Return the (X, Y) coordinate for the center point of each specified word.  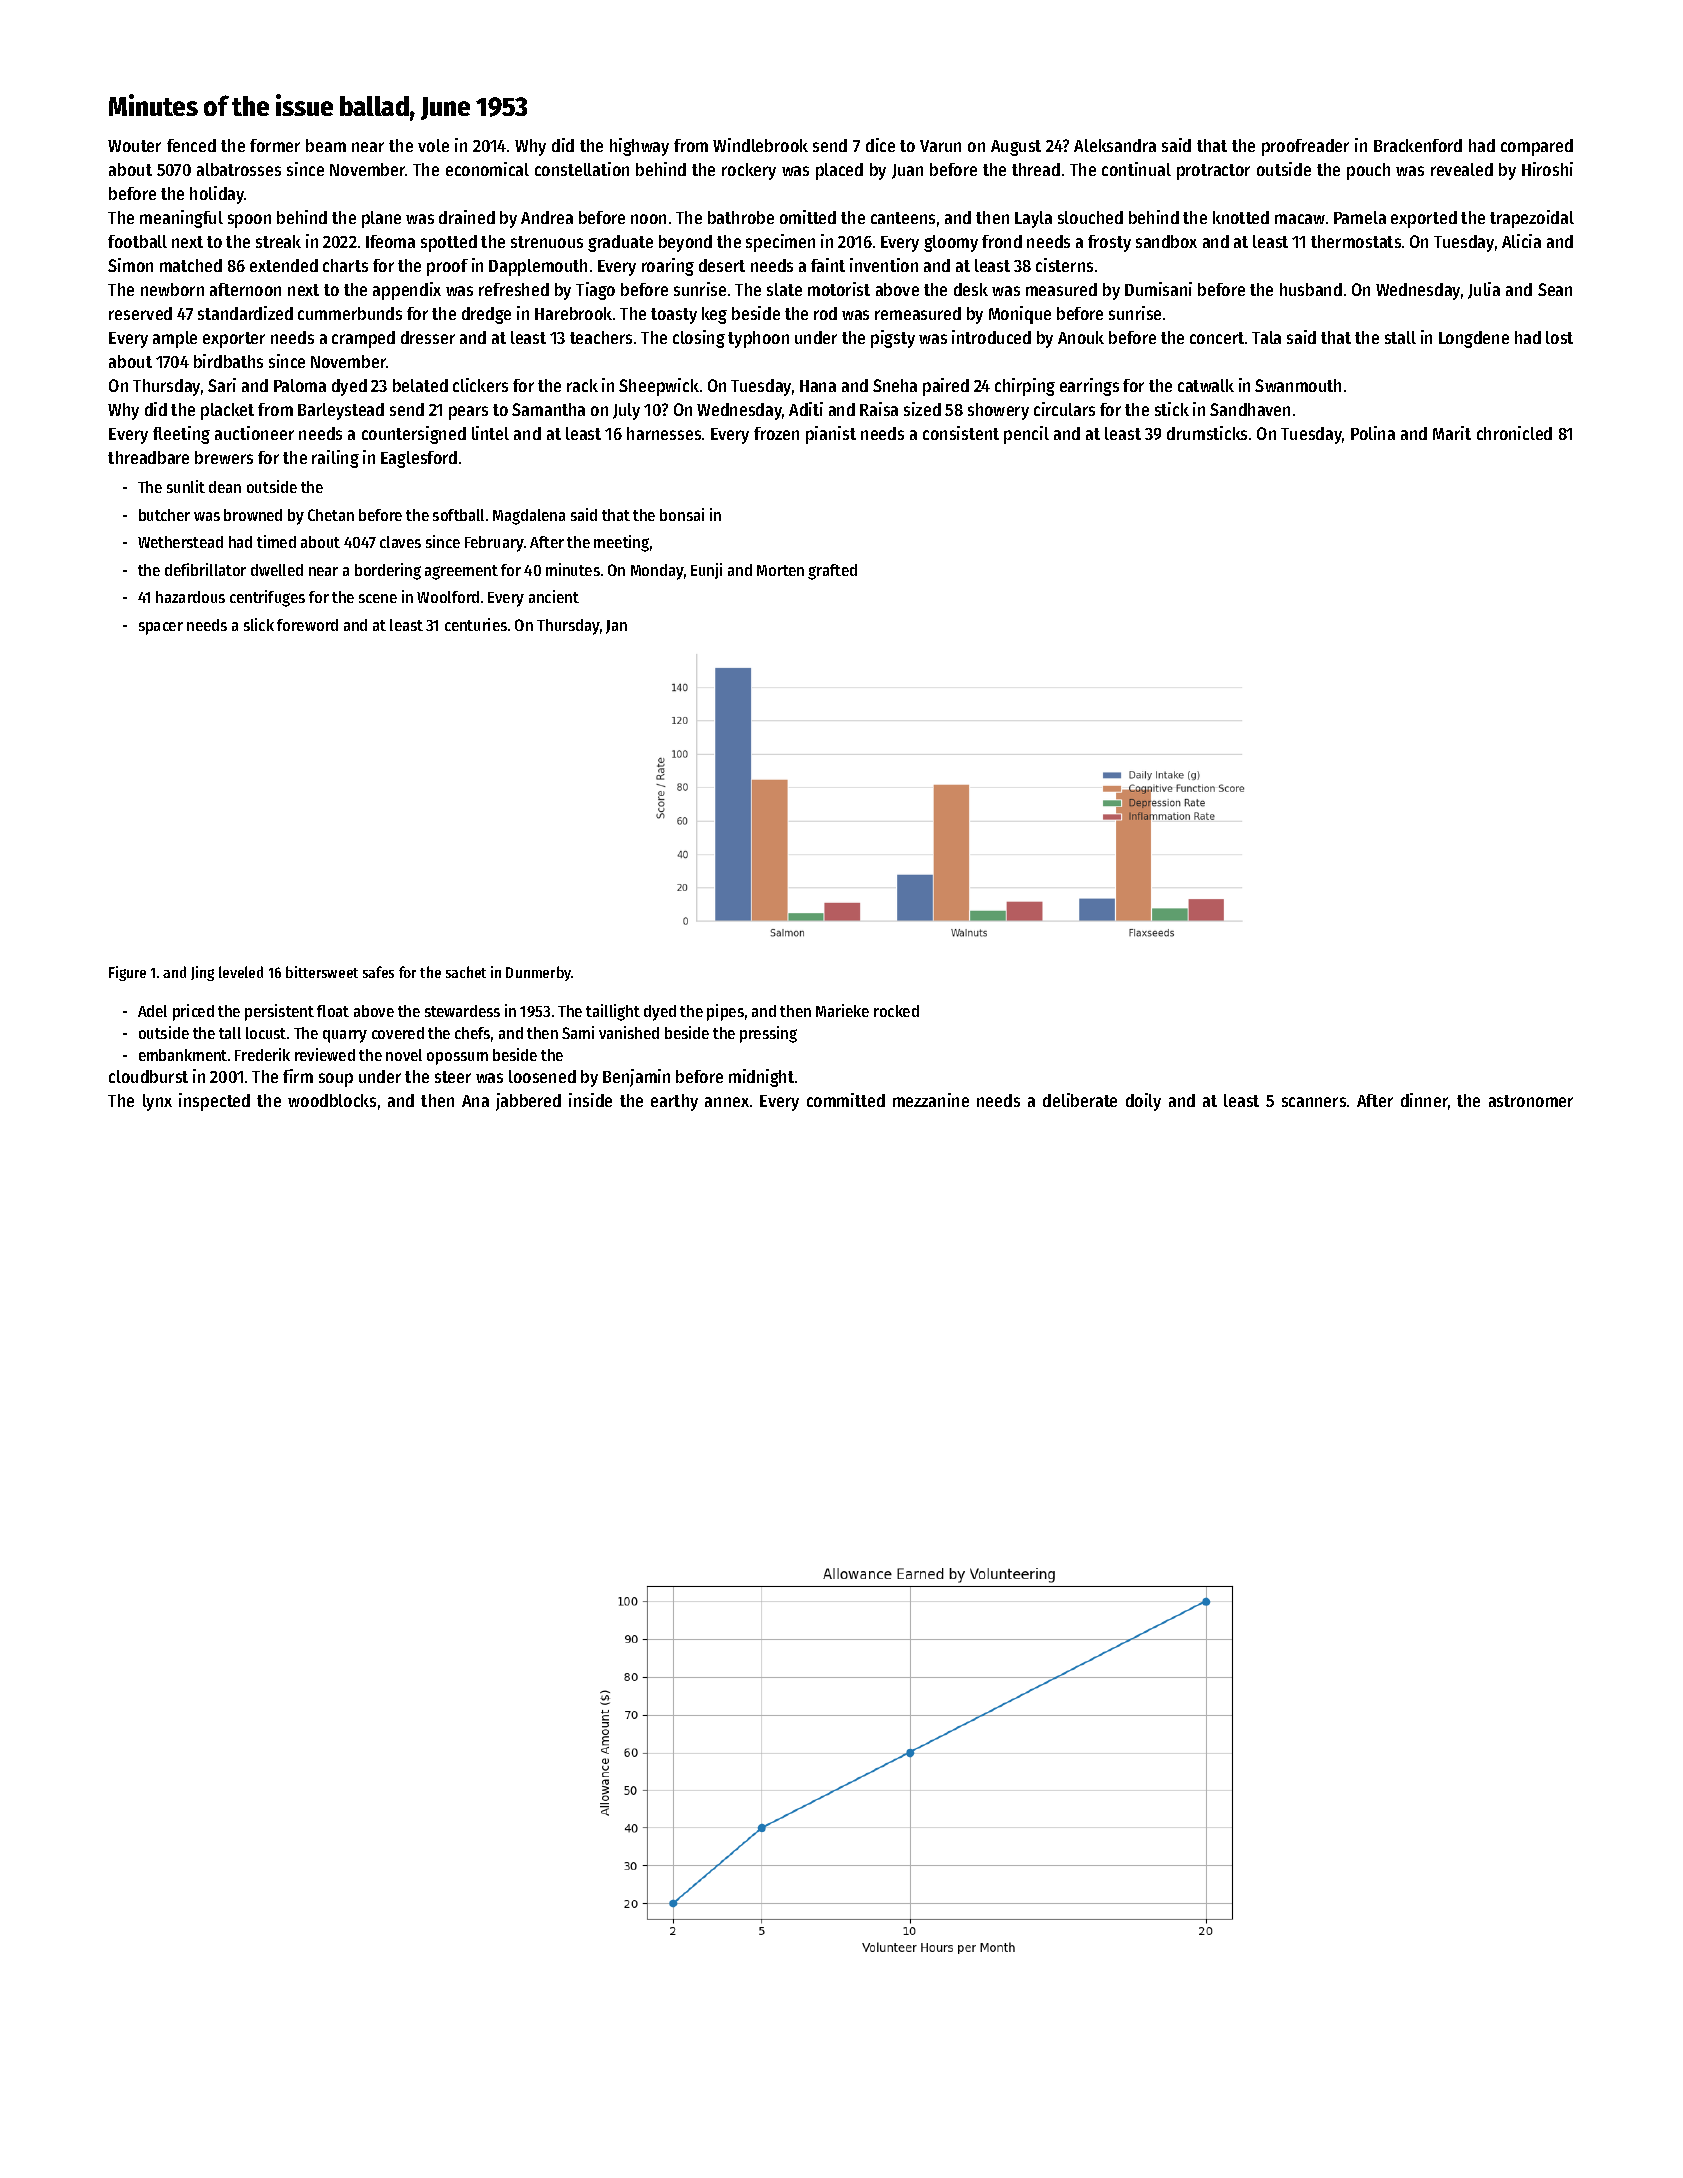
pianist (831, 435)
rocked (896, 1011)
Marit (1452, 433)
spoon (249, 221)
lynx (157, 1102)
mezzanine (931, 1100)
